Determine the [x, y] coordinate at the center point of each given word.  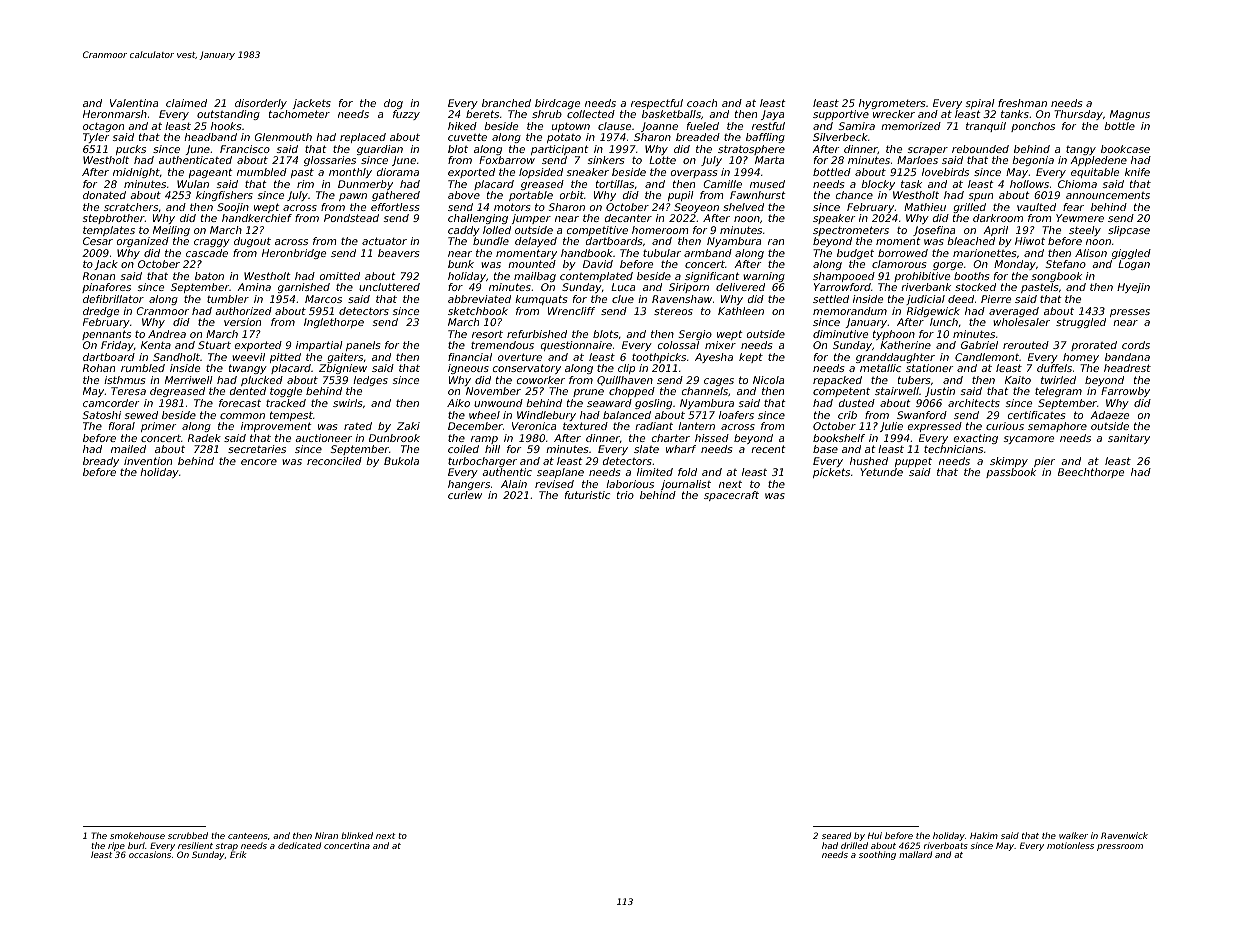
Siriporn [689, 288]
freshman [1022, 103]
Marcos [323, 299]
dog [393, 104]
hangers [469, 485]
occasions [150, 854]
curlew [465, 495]
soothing [877, 855]
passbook [1011, 473]
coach [702, 103]
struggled [1081, 323]
